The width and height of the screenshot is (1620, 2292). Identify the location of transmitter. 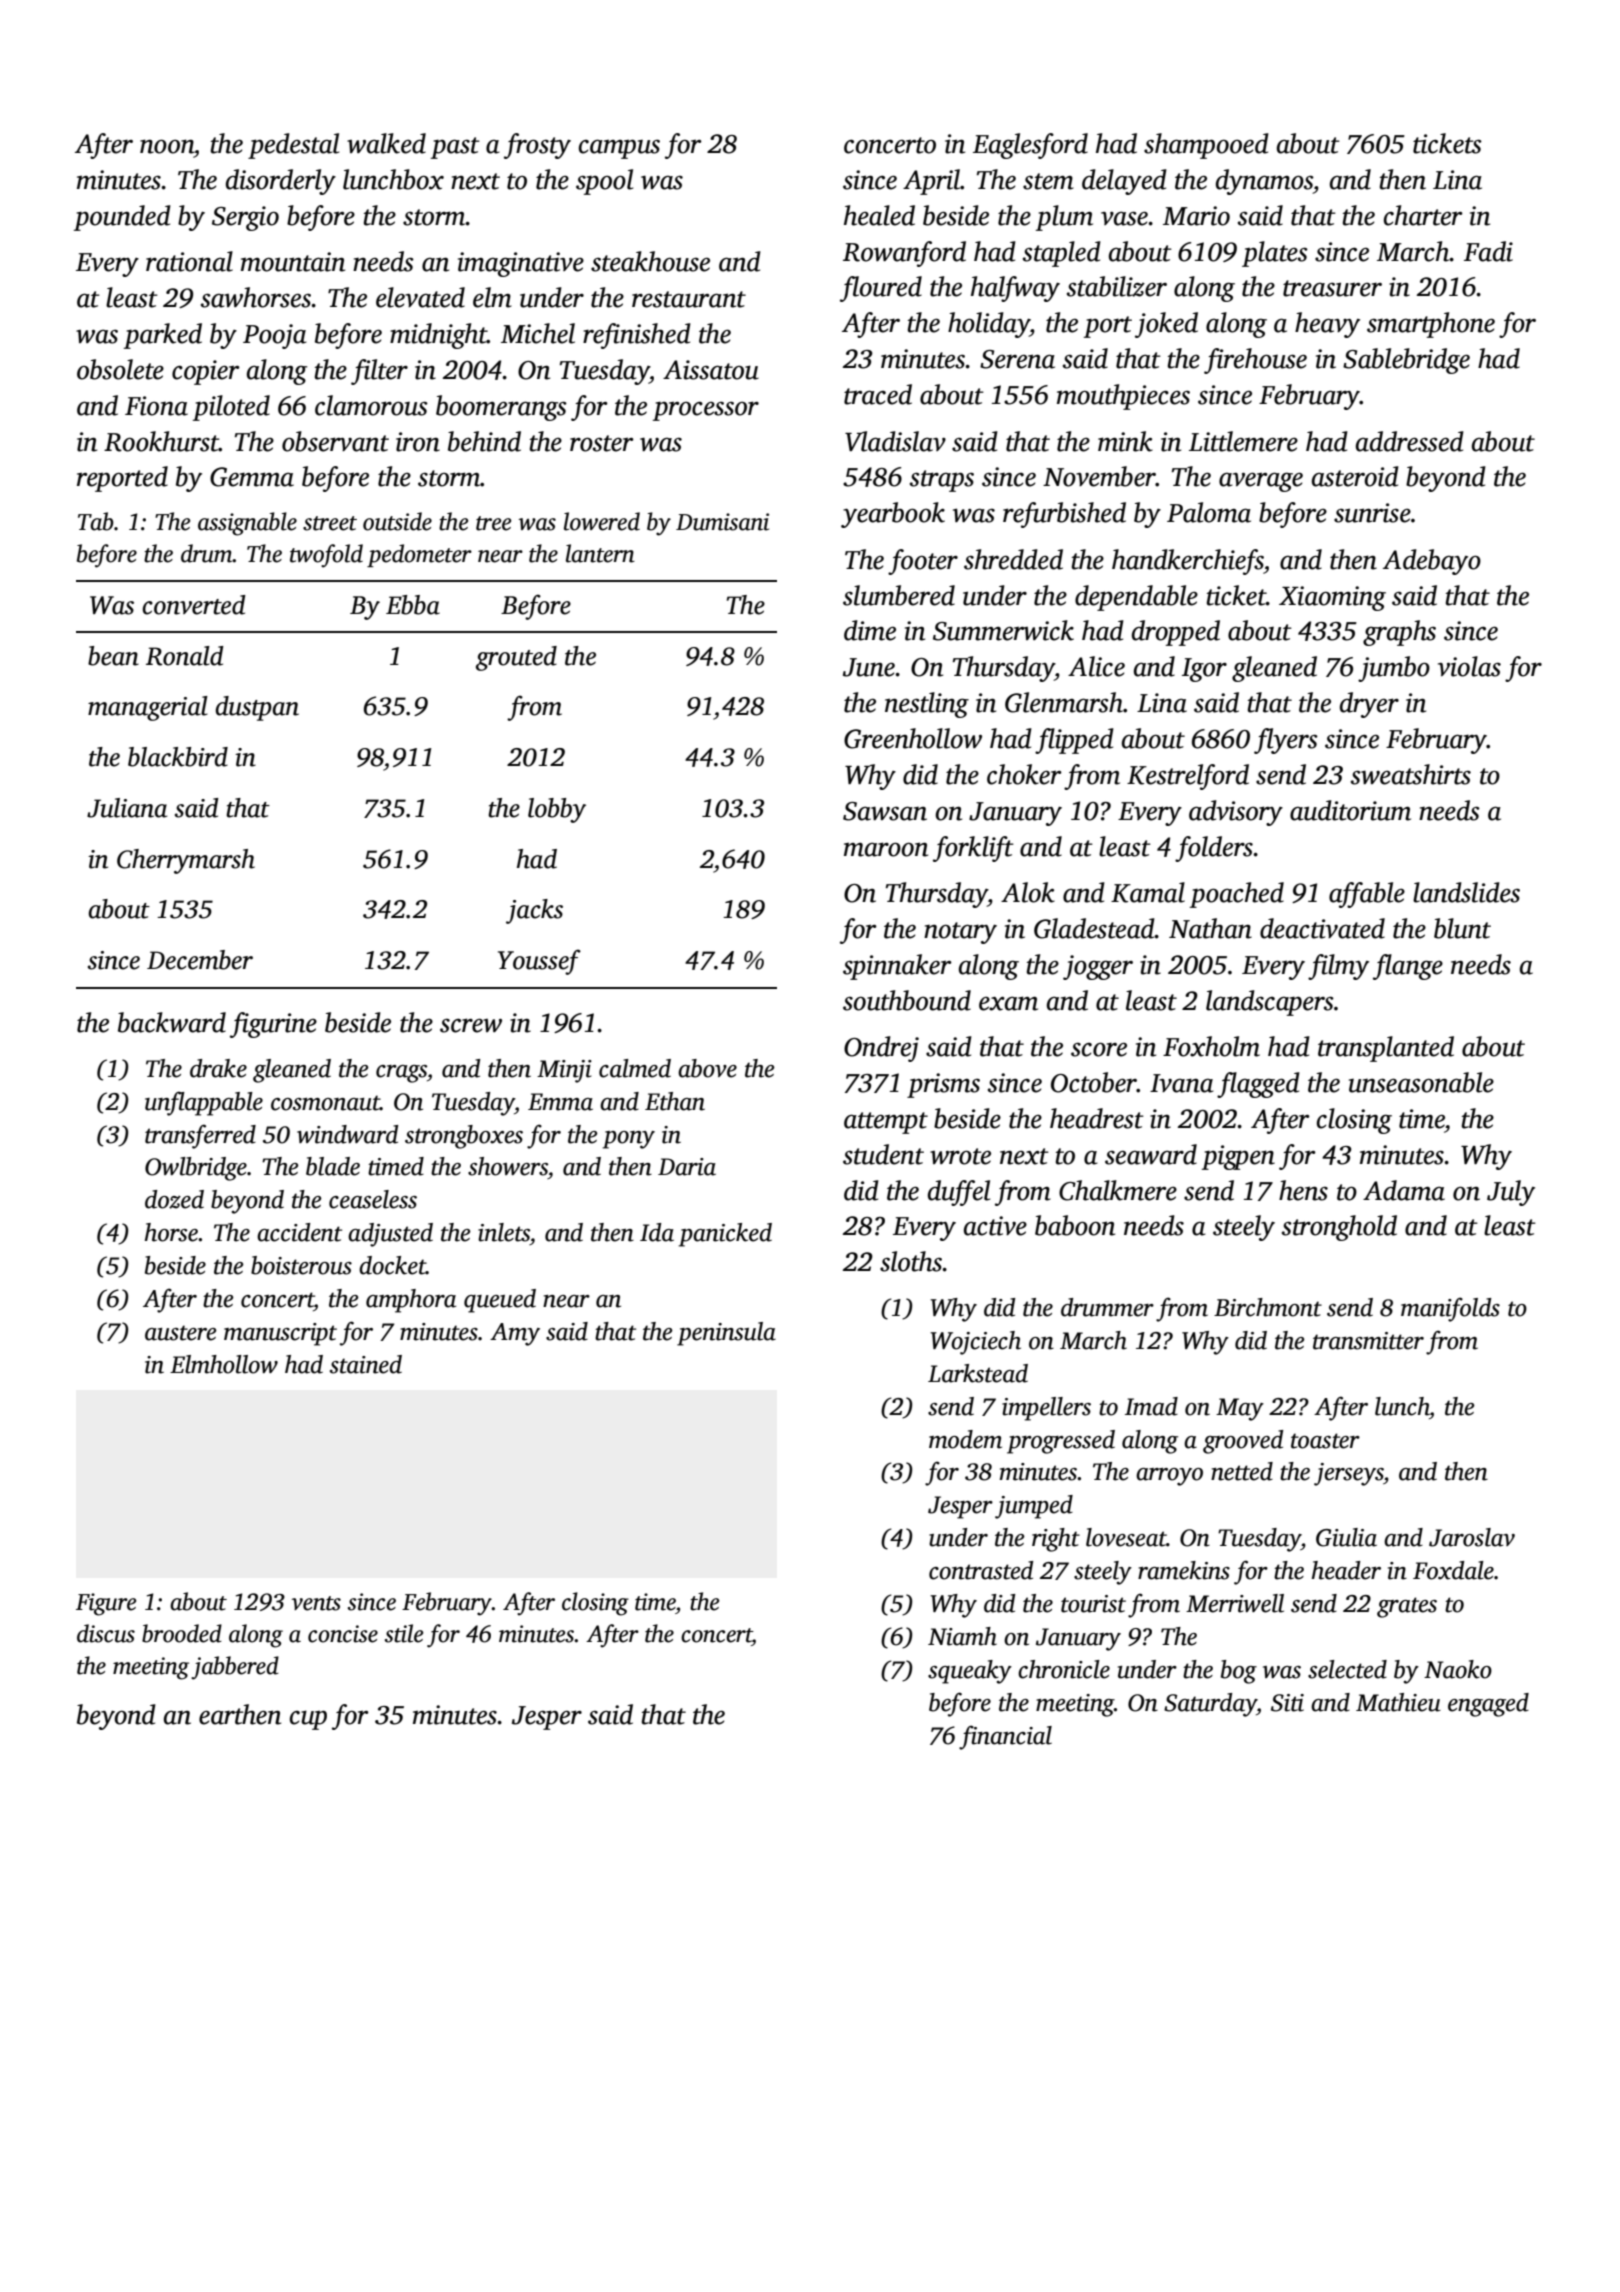
(1368, 1341).
